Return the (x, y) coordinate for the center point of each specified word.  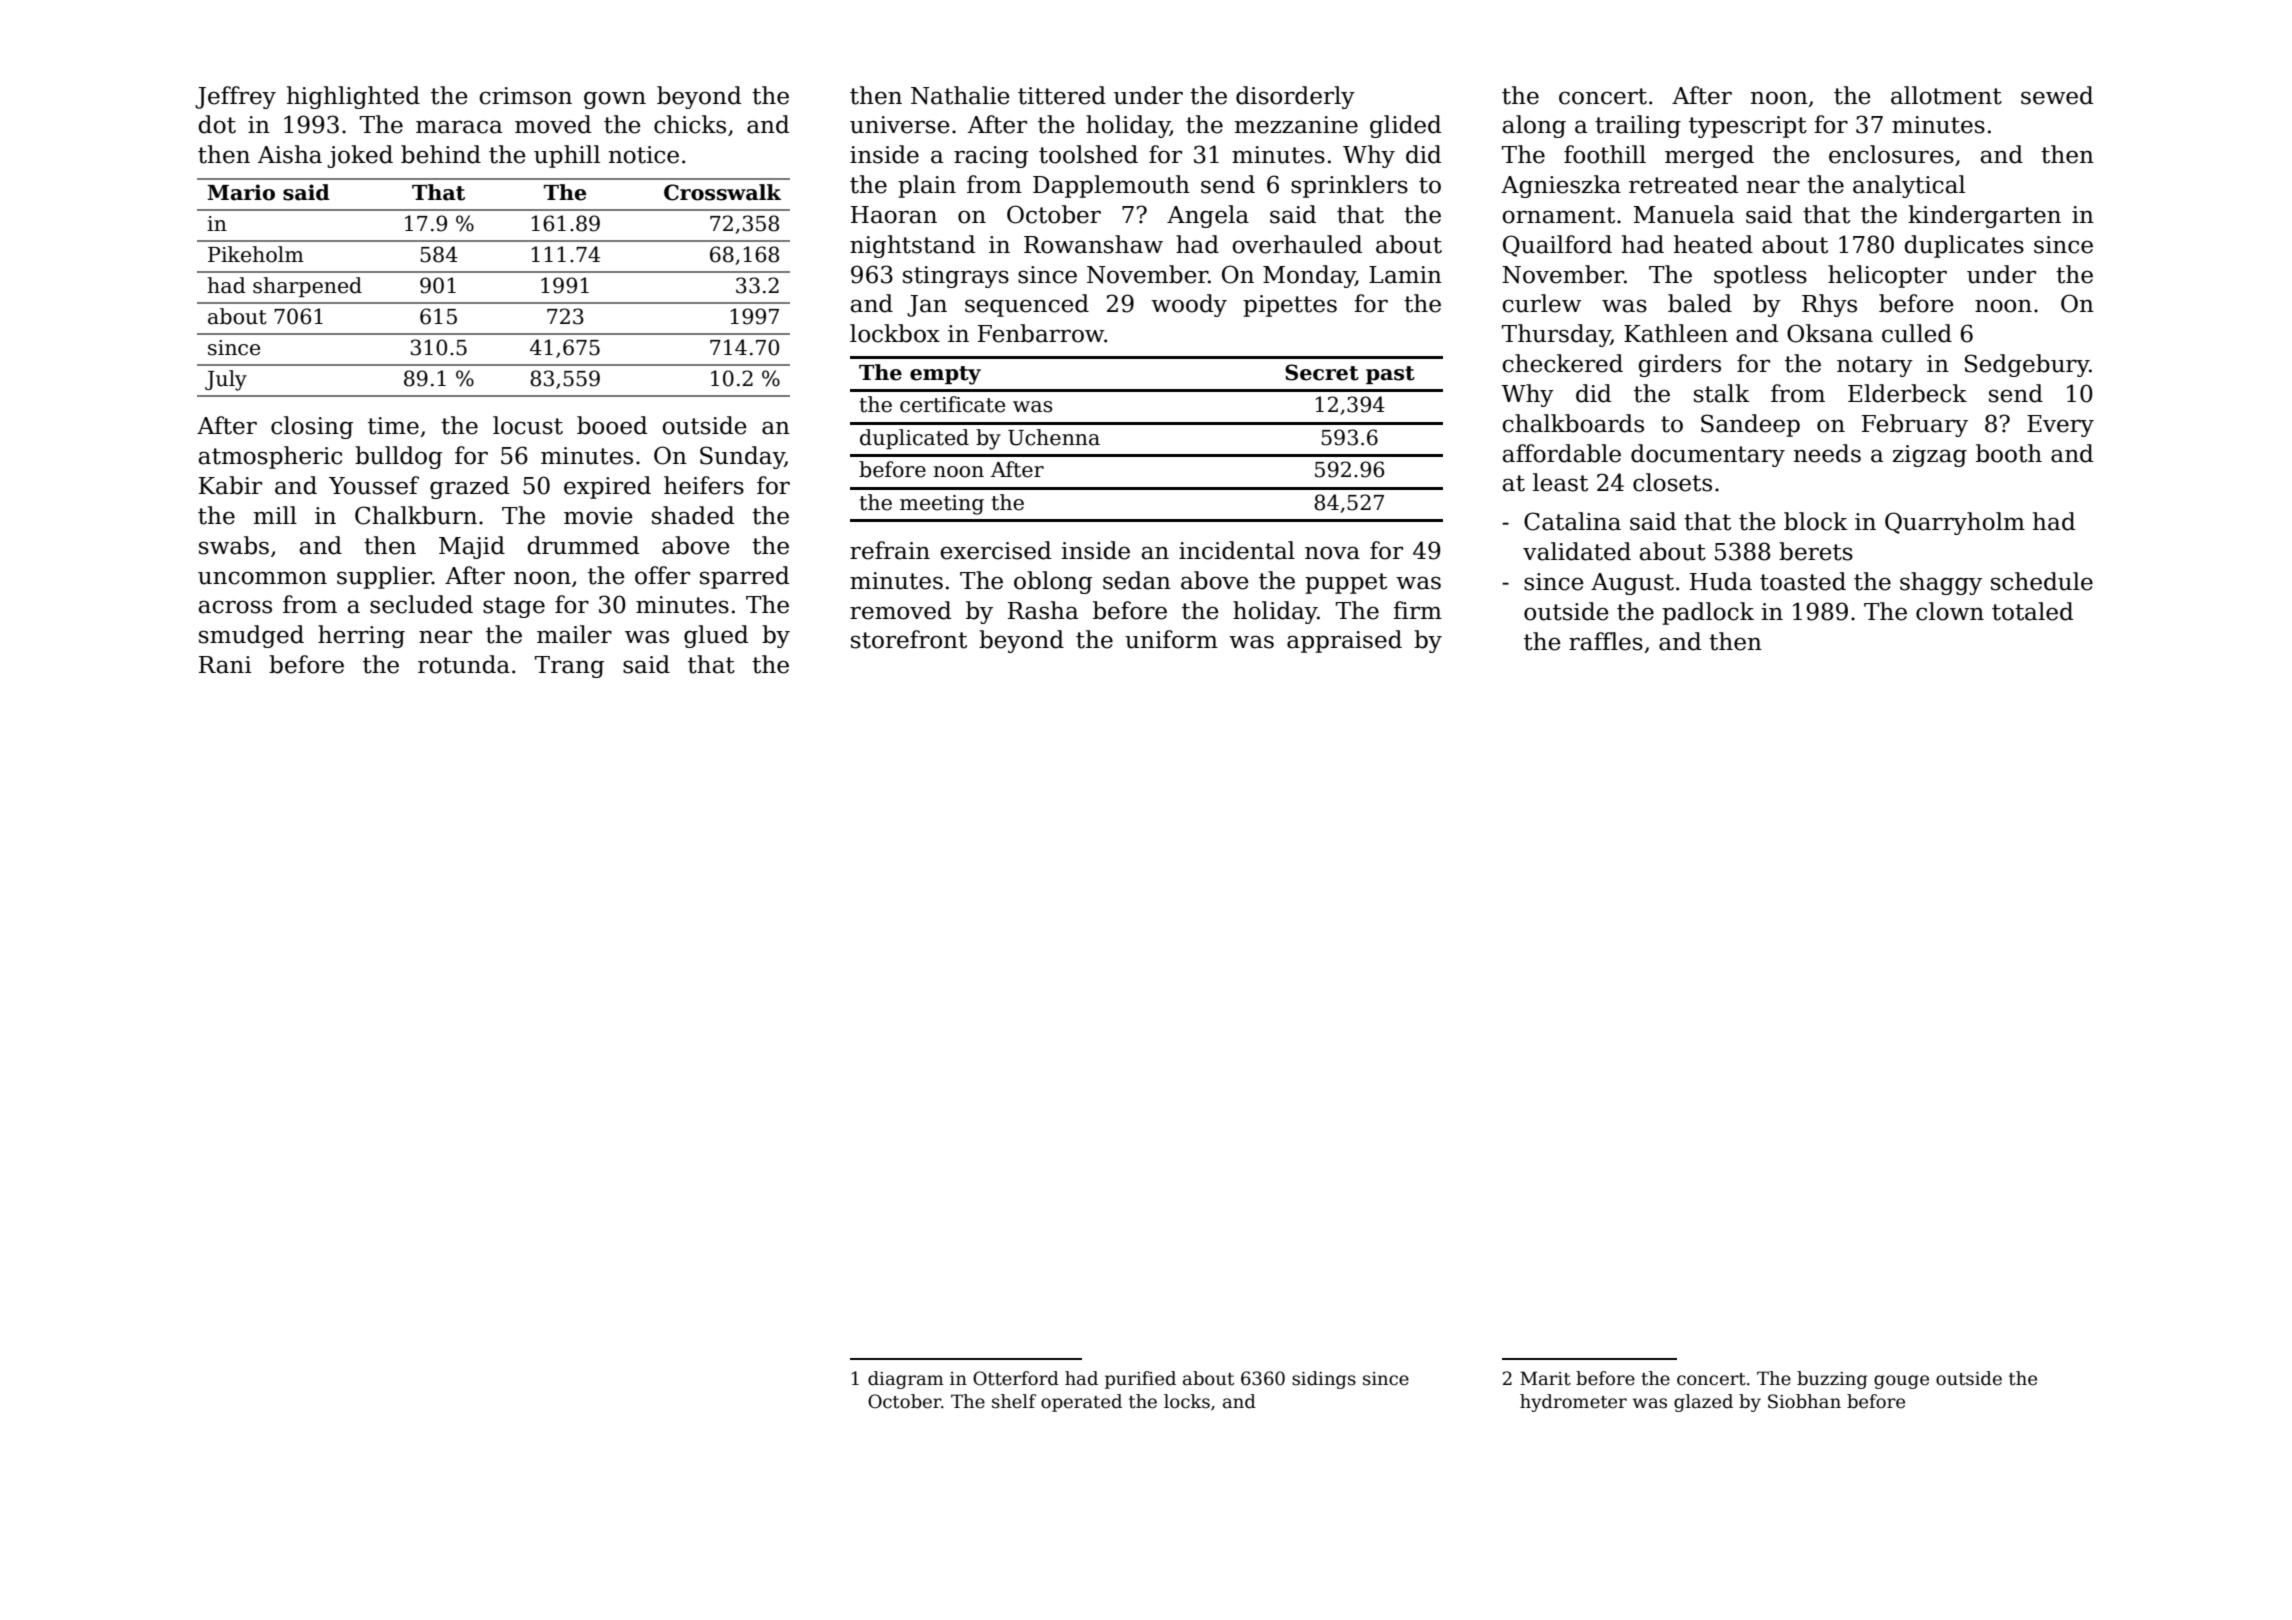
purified (1140, 1380)
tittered (1062, 95)
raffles (1606, 641)
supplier (384, 577)
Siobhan (1804, 1401)
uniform (1171, 639)
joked (360, 156)
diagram (906, 1380)
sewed (2057, 95)
